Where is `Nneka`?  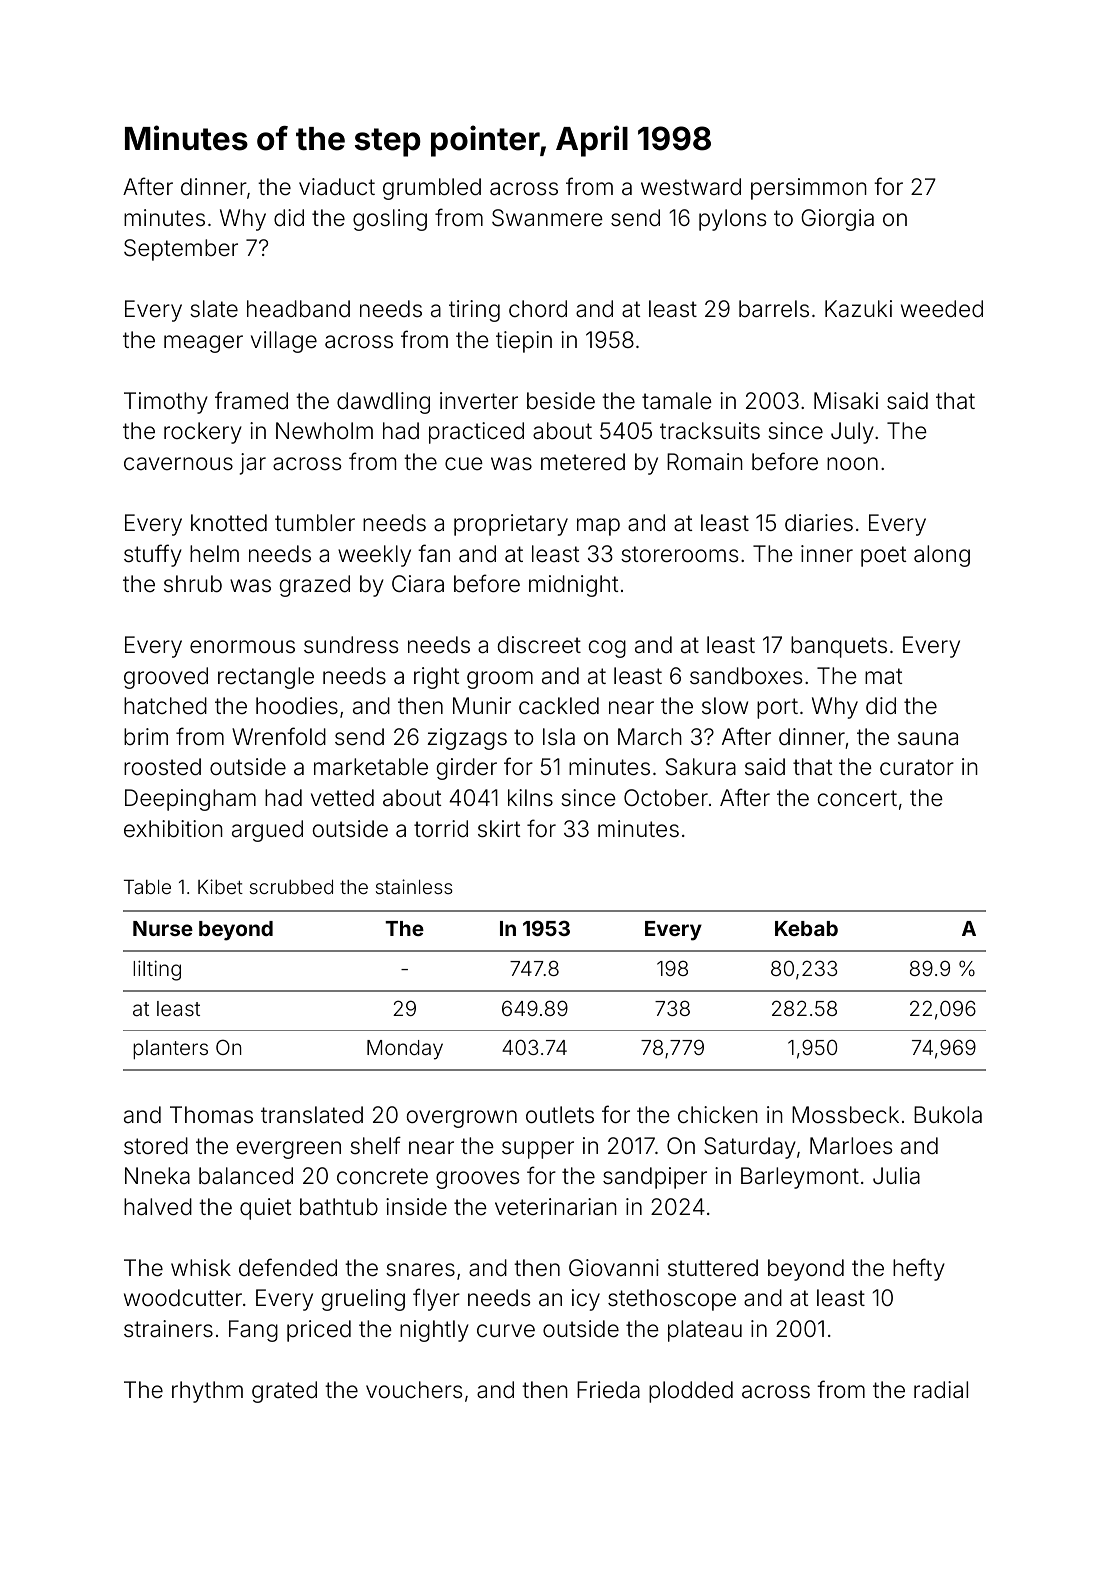
Nneka is located at coordinates (157, 1176).
